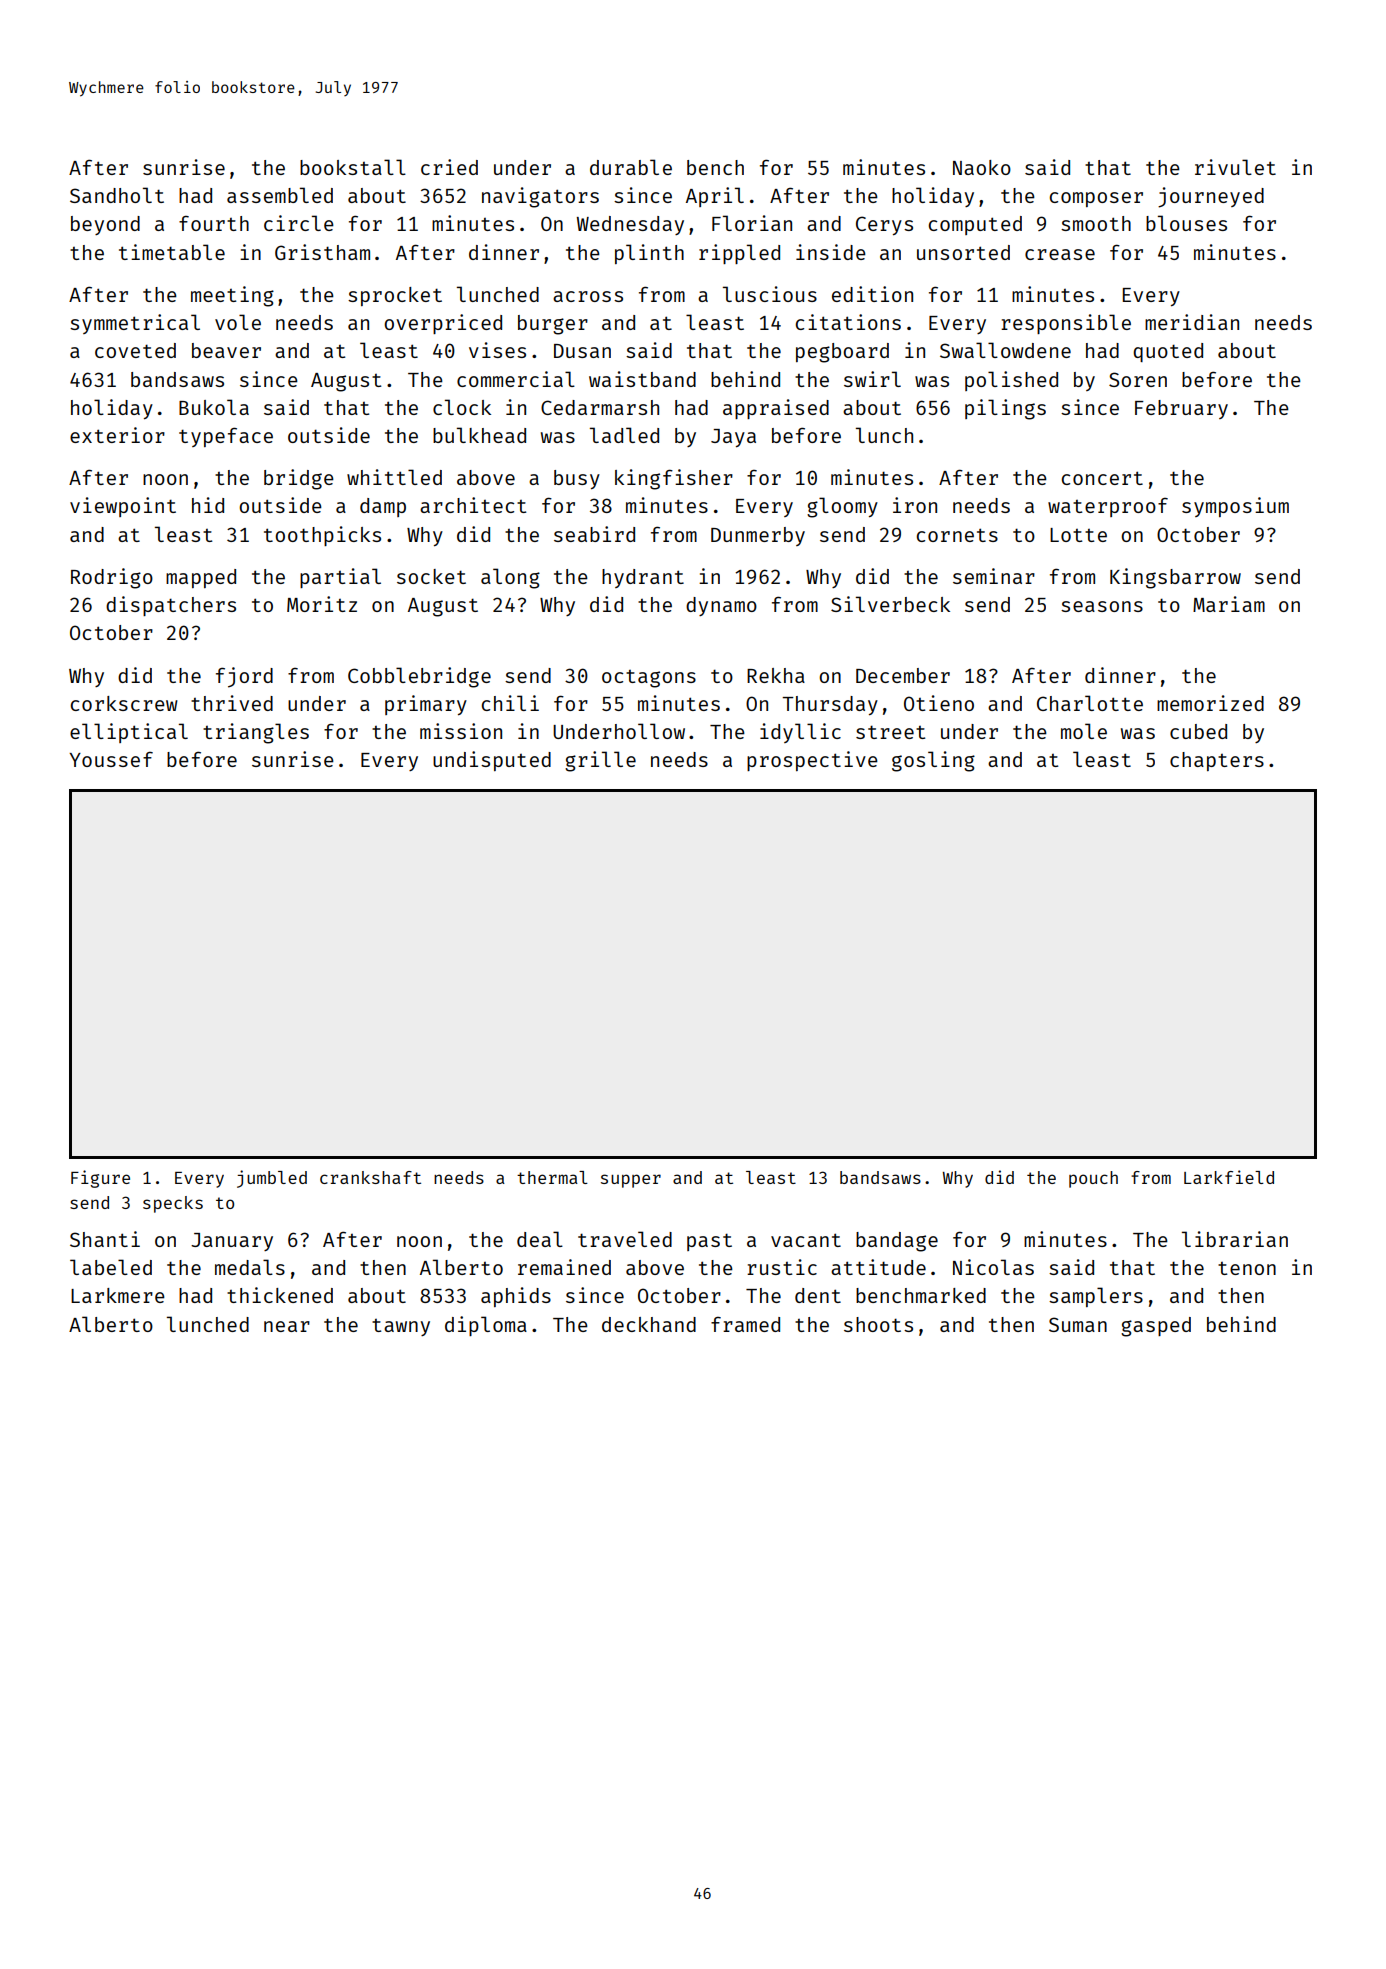  I want to click on coveted, so click(135, 350).
